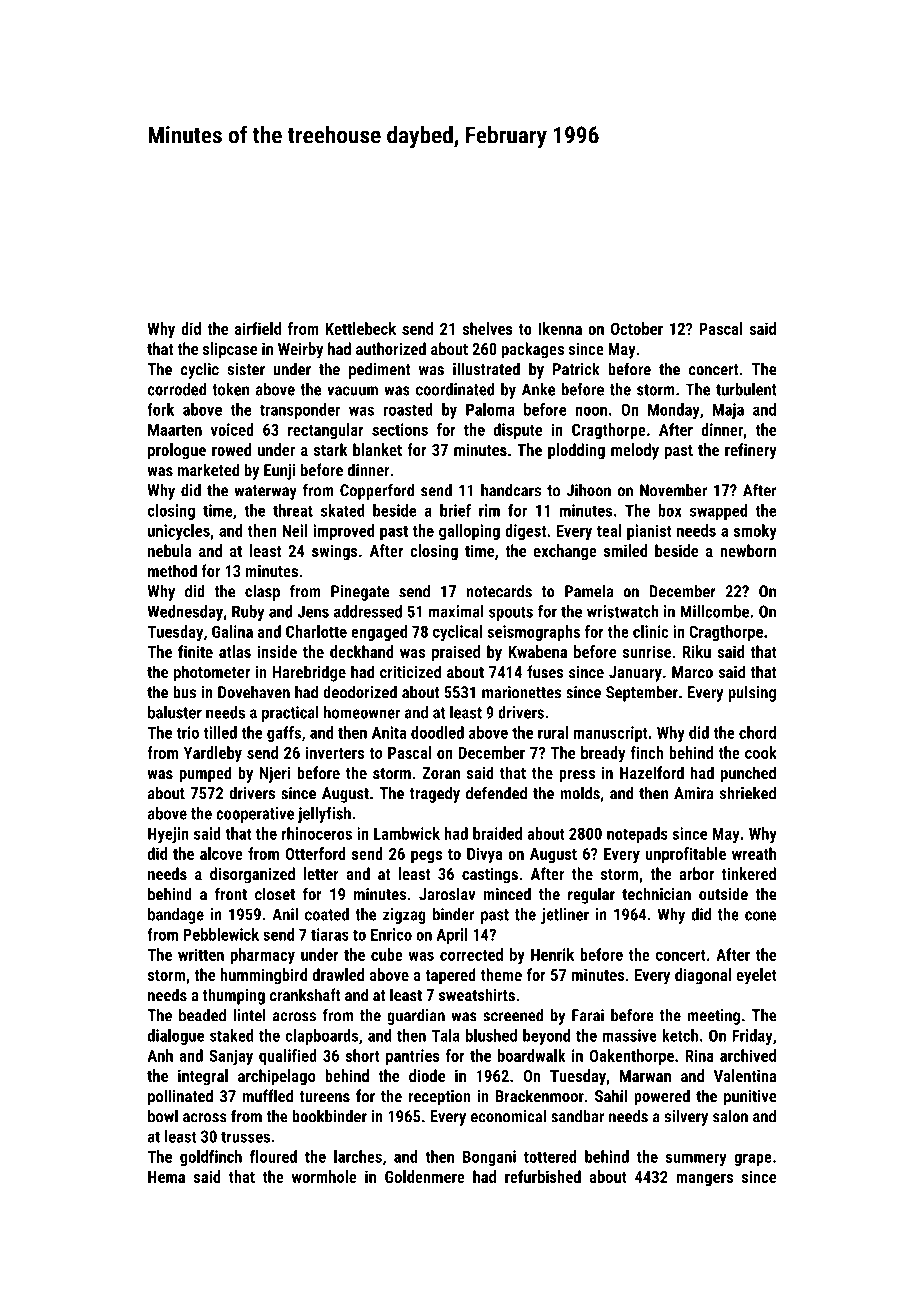 Image resolution: width=924 pixels, height=1314 pixels. What do you see at coordinates (184, 692) in the page?
I see `bus` at bounding box center [184, 692].
